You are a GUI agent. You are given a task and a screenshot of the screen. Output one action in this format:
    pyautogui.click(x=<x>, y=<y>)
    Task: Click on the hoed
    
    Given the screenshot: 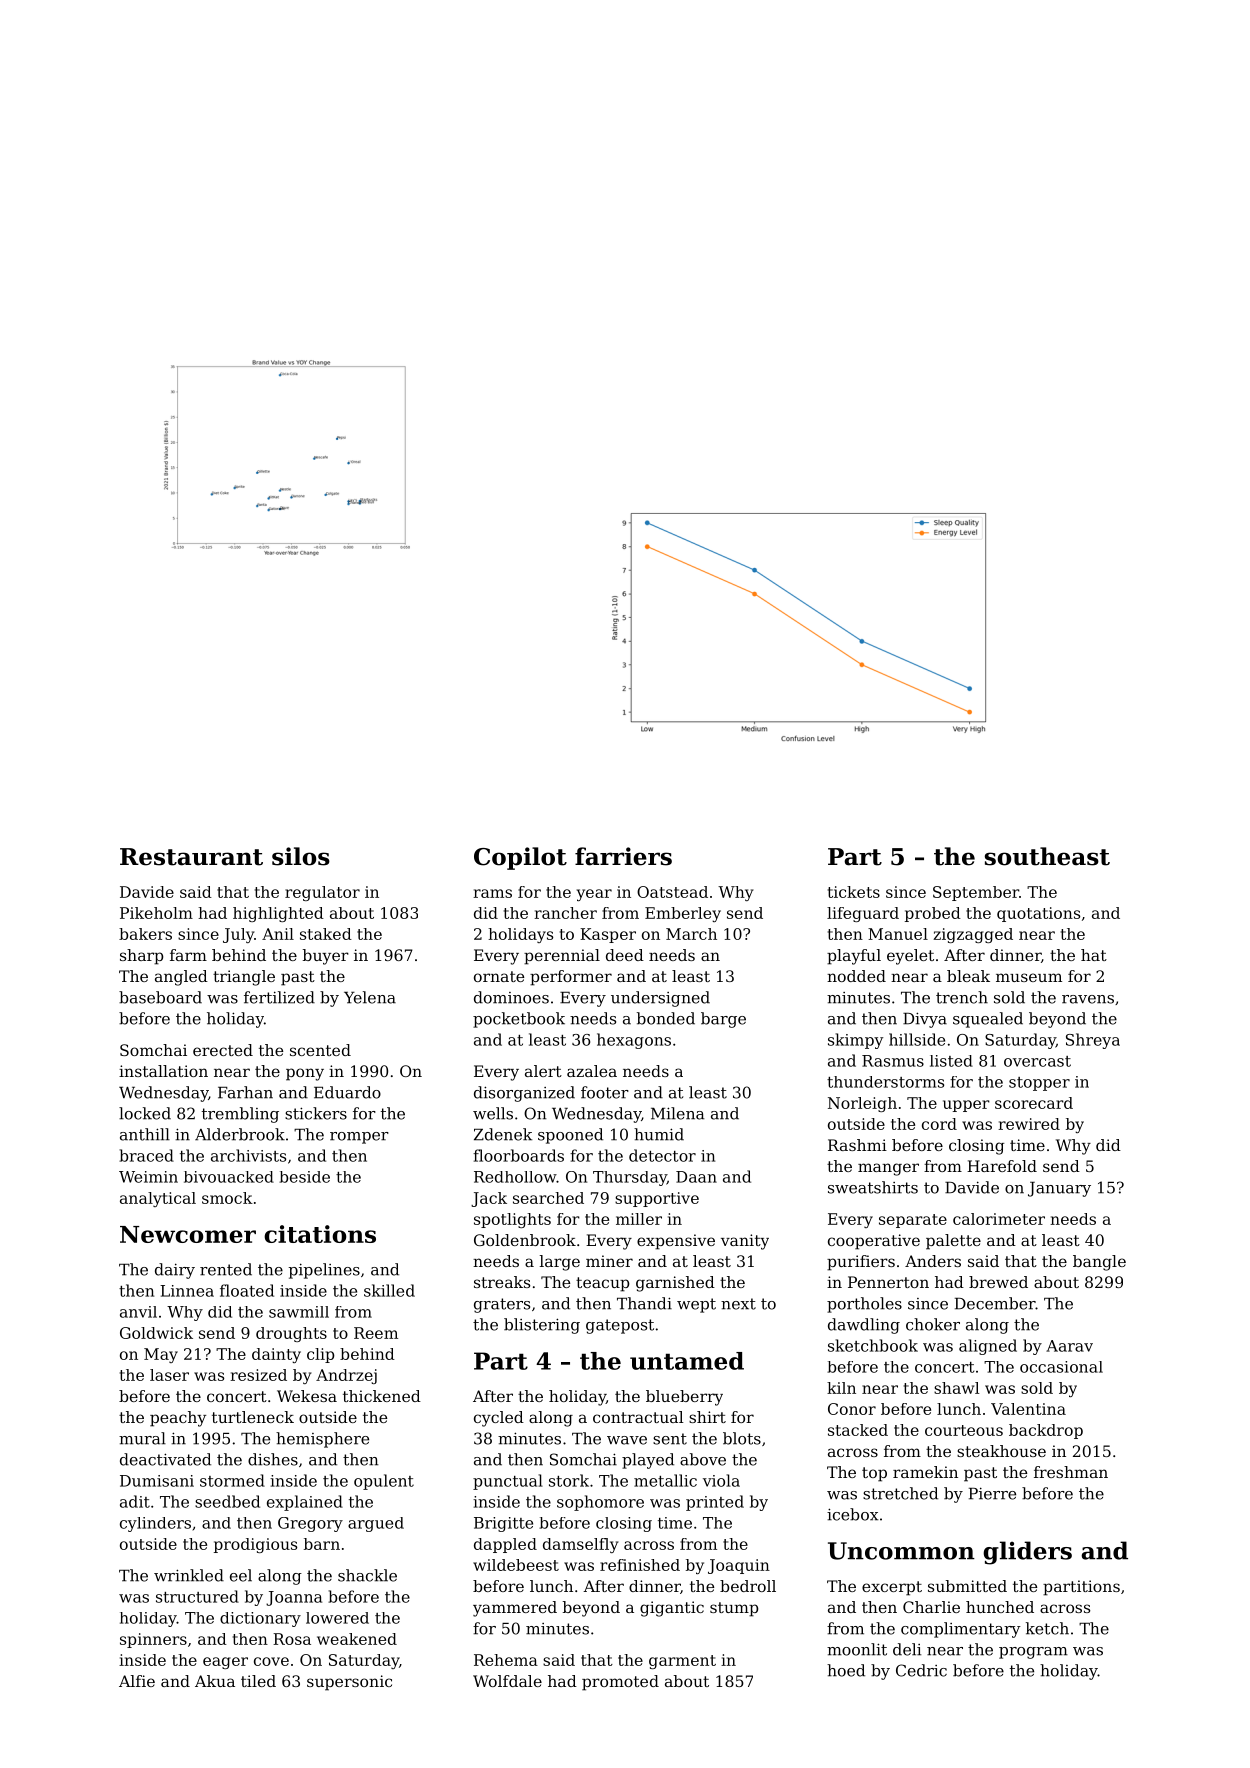 What is the action you would take?
    pyautogui.click(x=846, y=1670)
